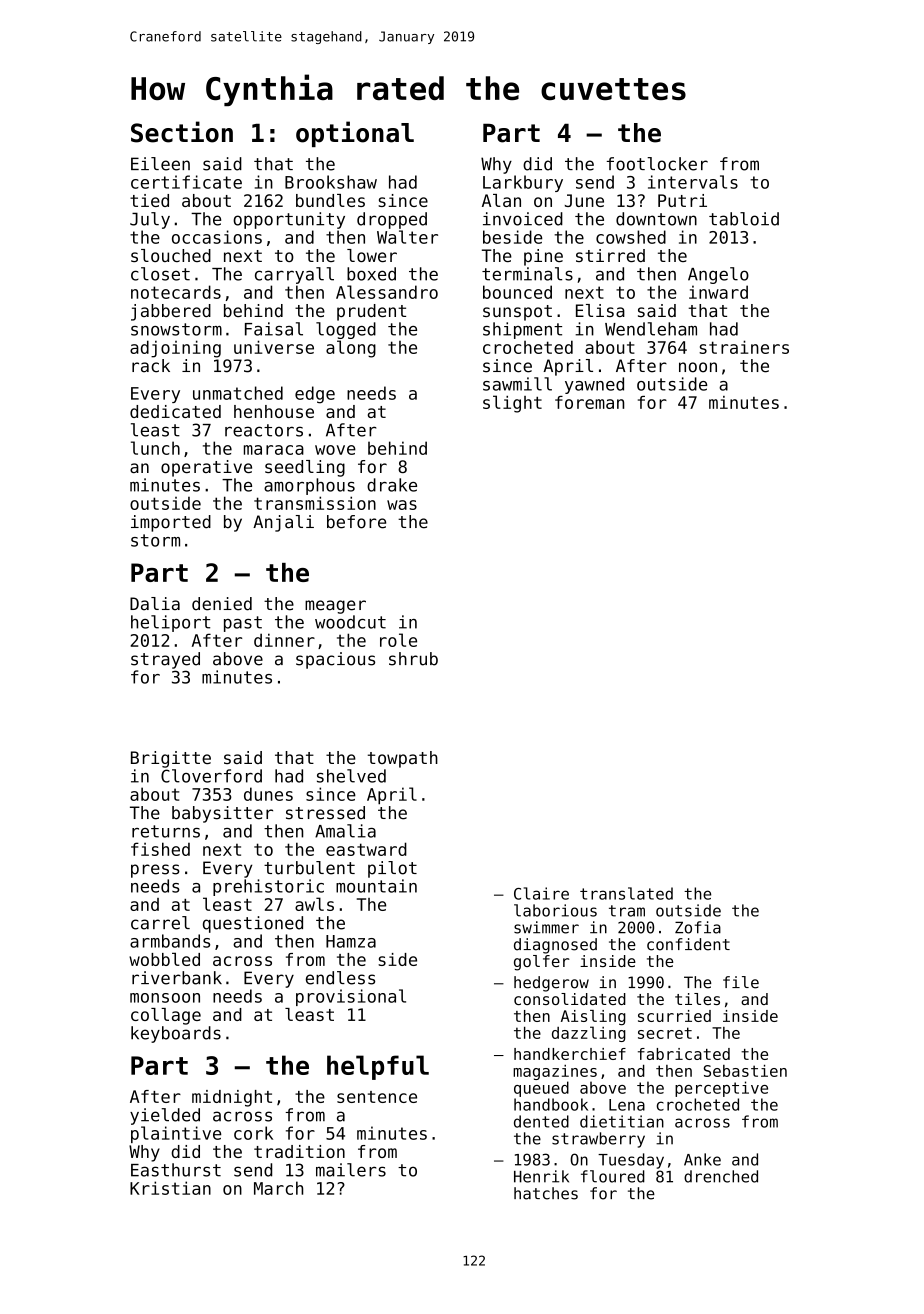  Describe the element at coordinates (589, 402) in the screenshot. I see `foreman` at that location.
